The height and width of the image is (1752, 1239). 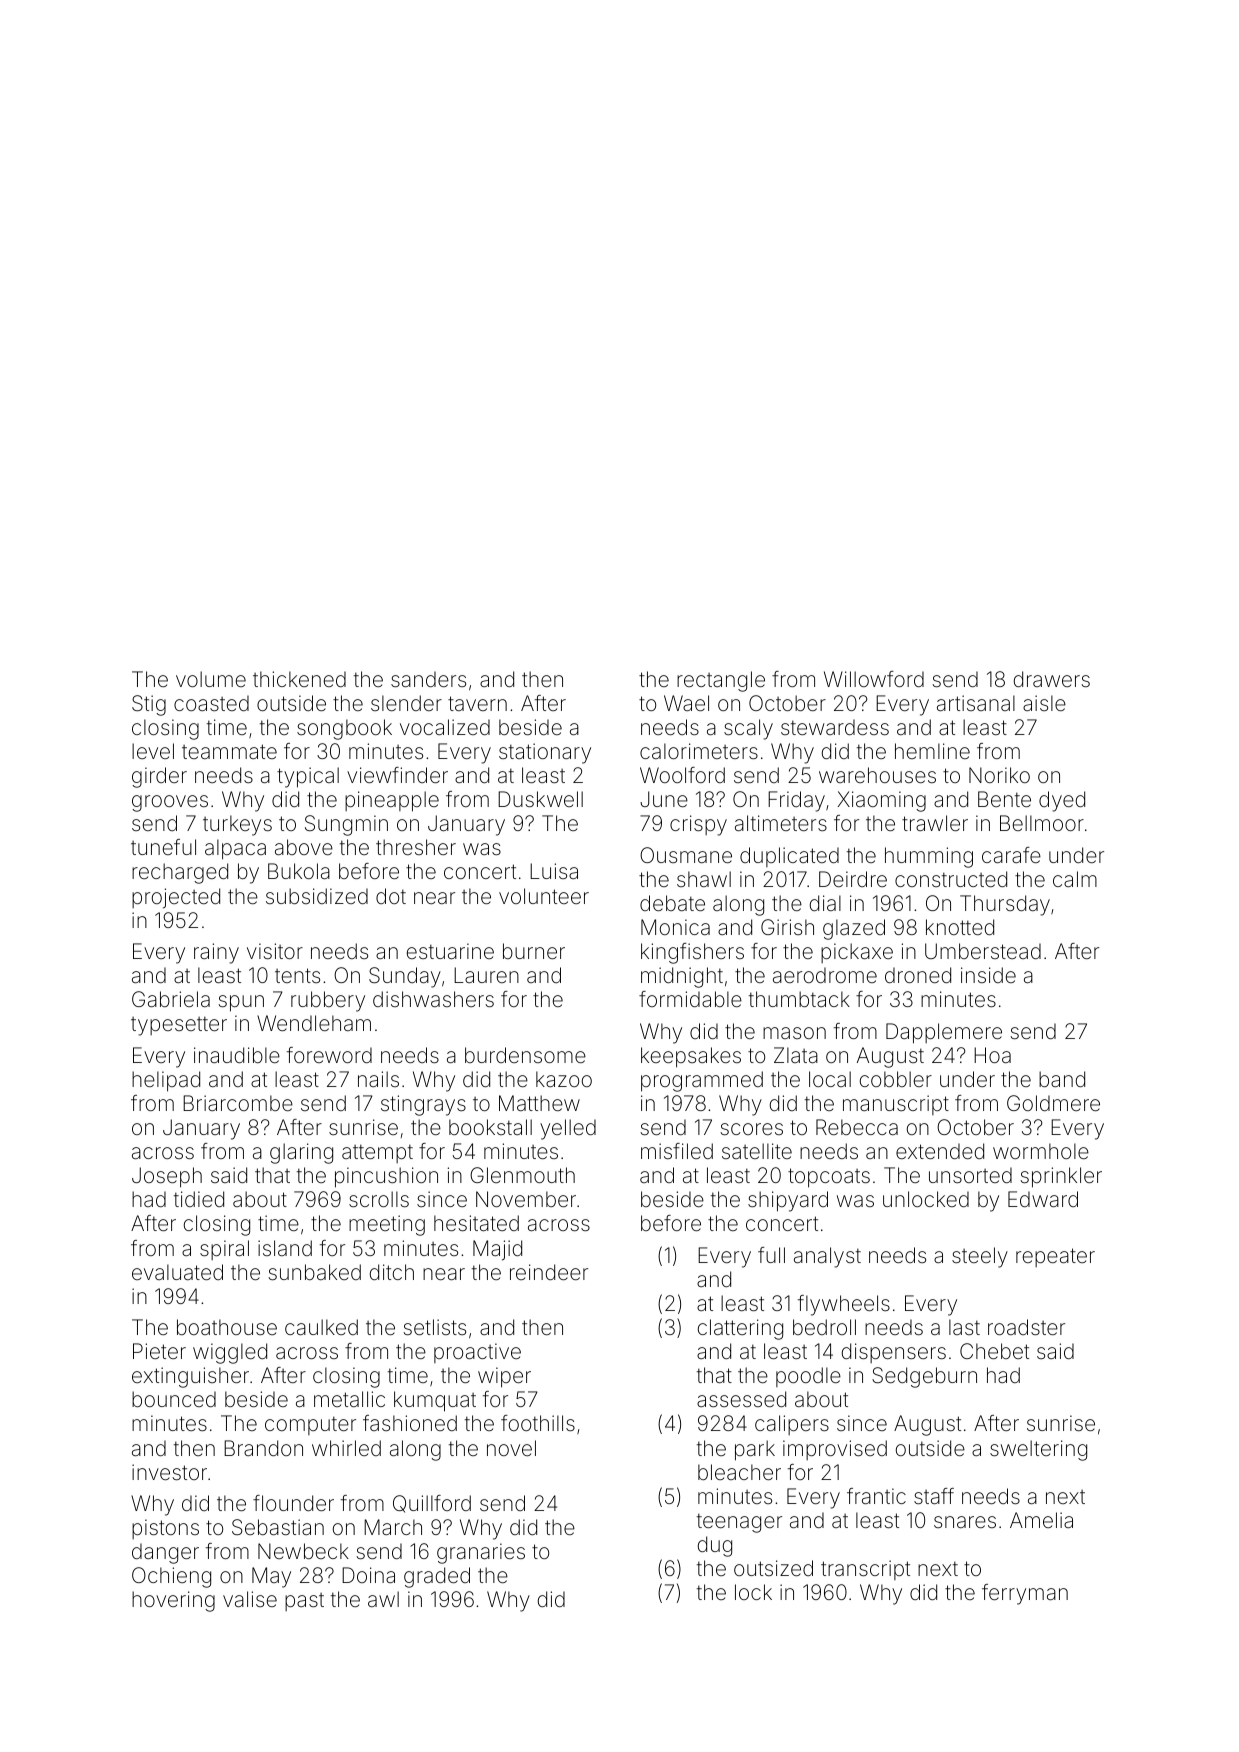 I want to click on dug, so click(x=715, y=1546).
